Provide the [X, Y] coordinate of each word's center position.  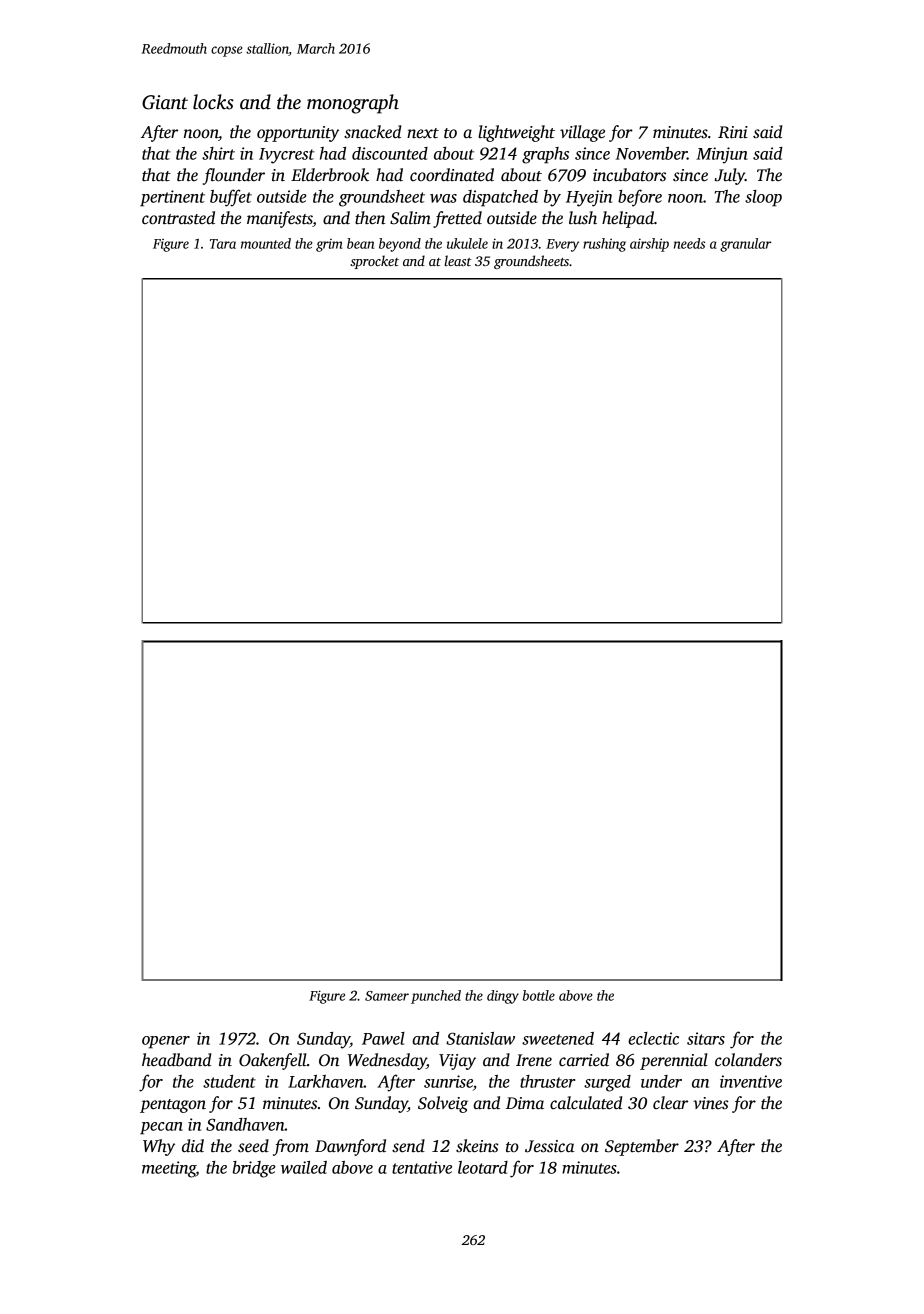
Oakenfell [273, 1061]
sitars [706, 1038]
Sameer [387, 996]
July [729, 176]
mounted [266, 243]
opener [166, 1042]
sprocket [374, 262]
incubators [629, 175]
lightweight [516, 133]
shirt [218, 153]
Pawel [383, 1038]
